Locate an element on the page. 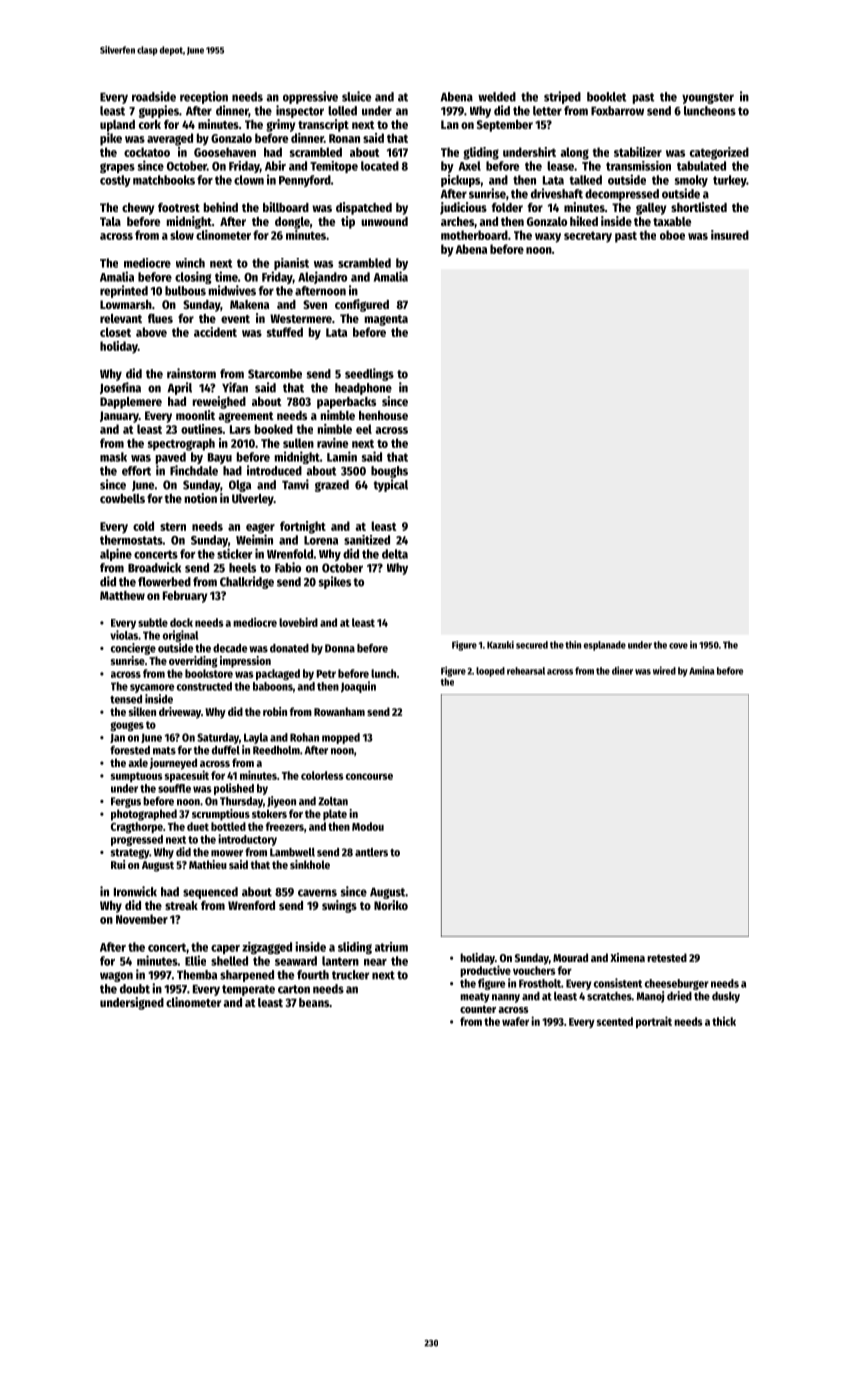  secretary is located at coordinates (588, 237).
